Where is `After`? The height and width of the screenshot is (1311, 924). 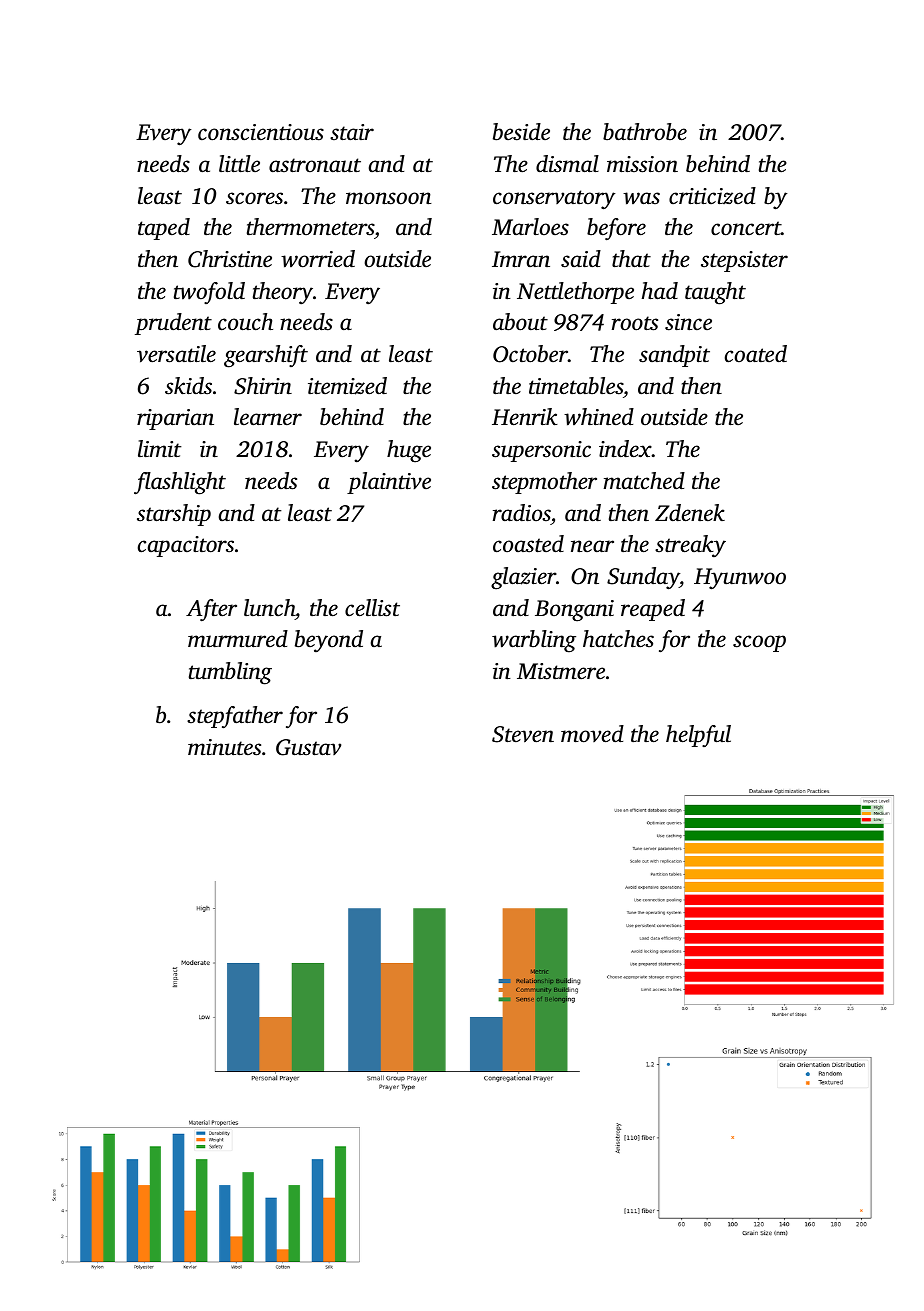 After is located at coordinates (211, 610).
